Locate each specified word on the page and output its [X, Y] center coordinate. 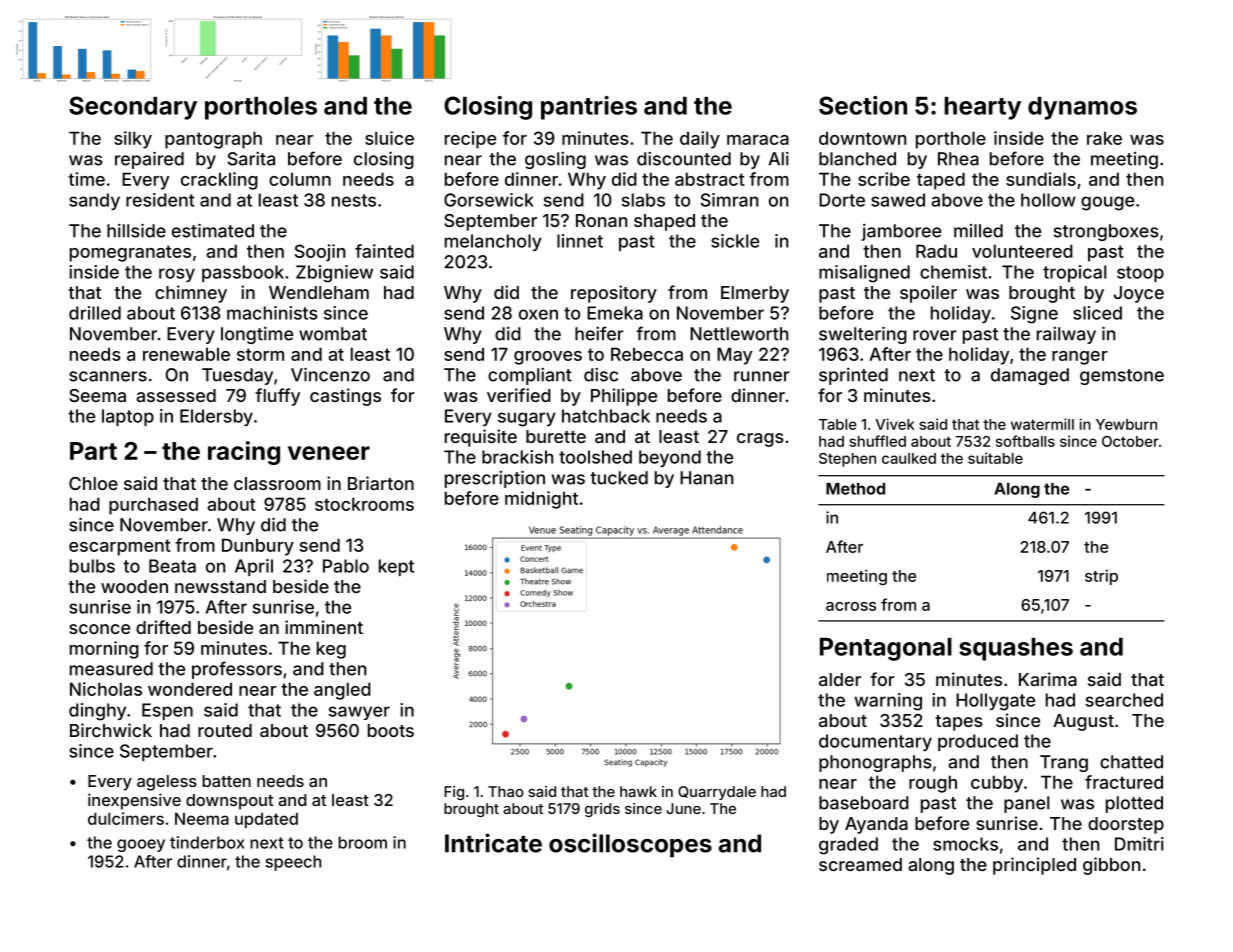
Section [863, 105]
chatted [1131, 762]
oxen [538, 314]
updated [266, 820]
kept [396, 567]
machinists [272, 313]
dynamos [1082, 108]
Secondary [133, 108]
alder [840, 679]
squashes [1016, 649]
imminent [324, 627]
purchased [153, 506]
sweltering [863, 335]
